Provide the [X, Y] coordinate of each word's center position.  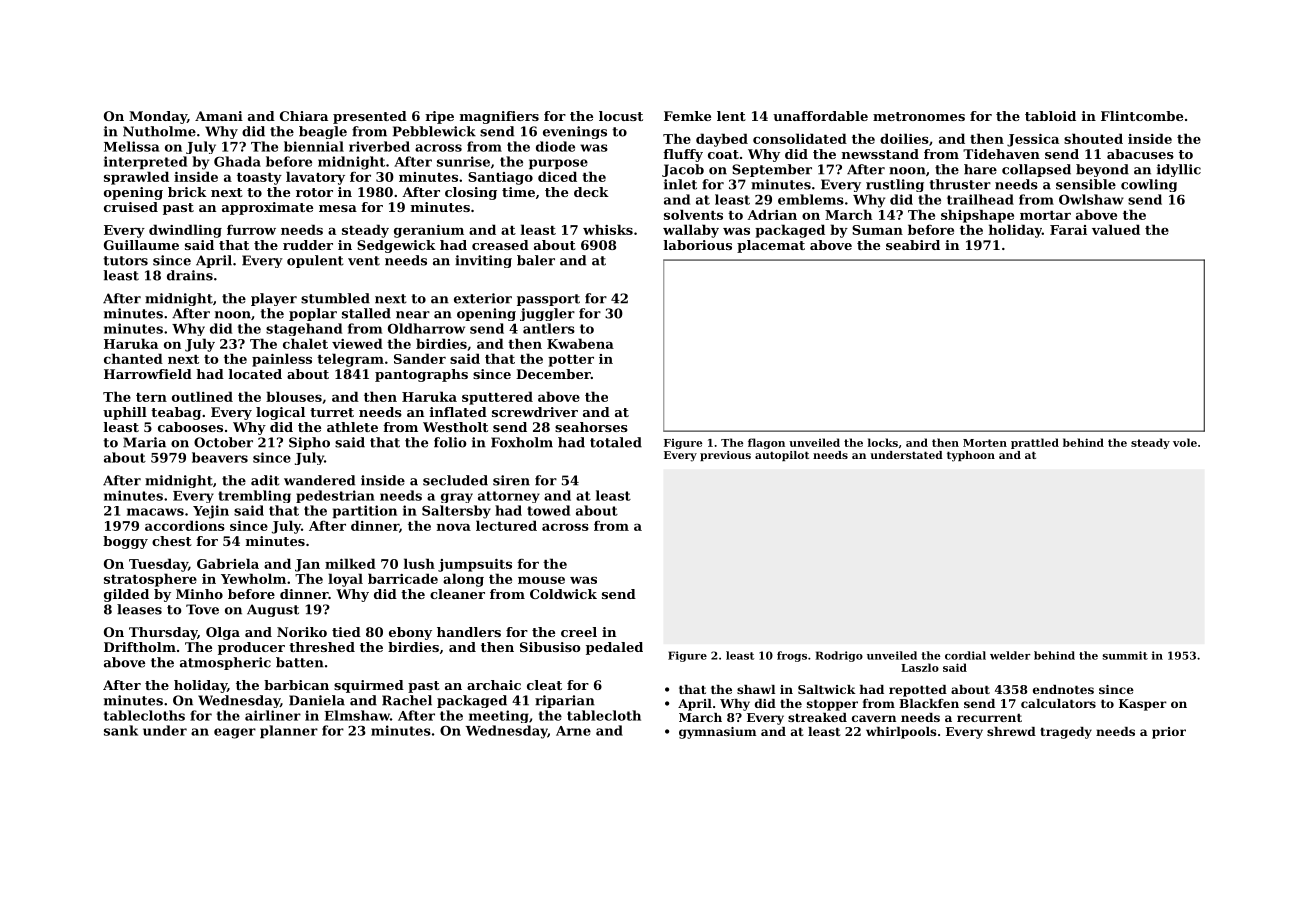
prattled [1035, 443]
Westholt [455, 427]
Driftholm [140, 647]
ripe [439, 117]
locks [883, 442]
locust [621, 116]
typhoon [971, 456]
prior [1169, 733]
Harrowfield [148, 374]
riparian [565, 701]
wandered [319, 480]
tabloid [1050, 116]
